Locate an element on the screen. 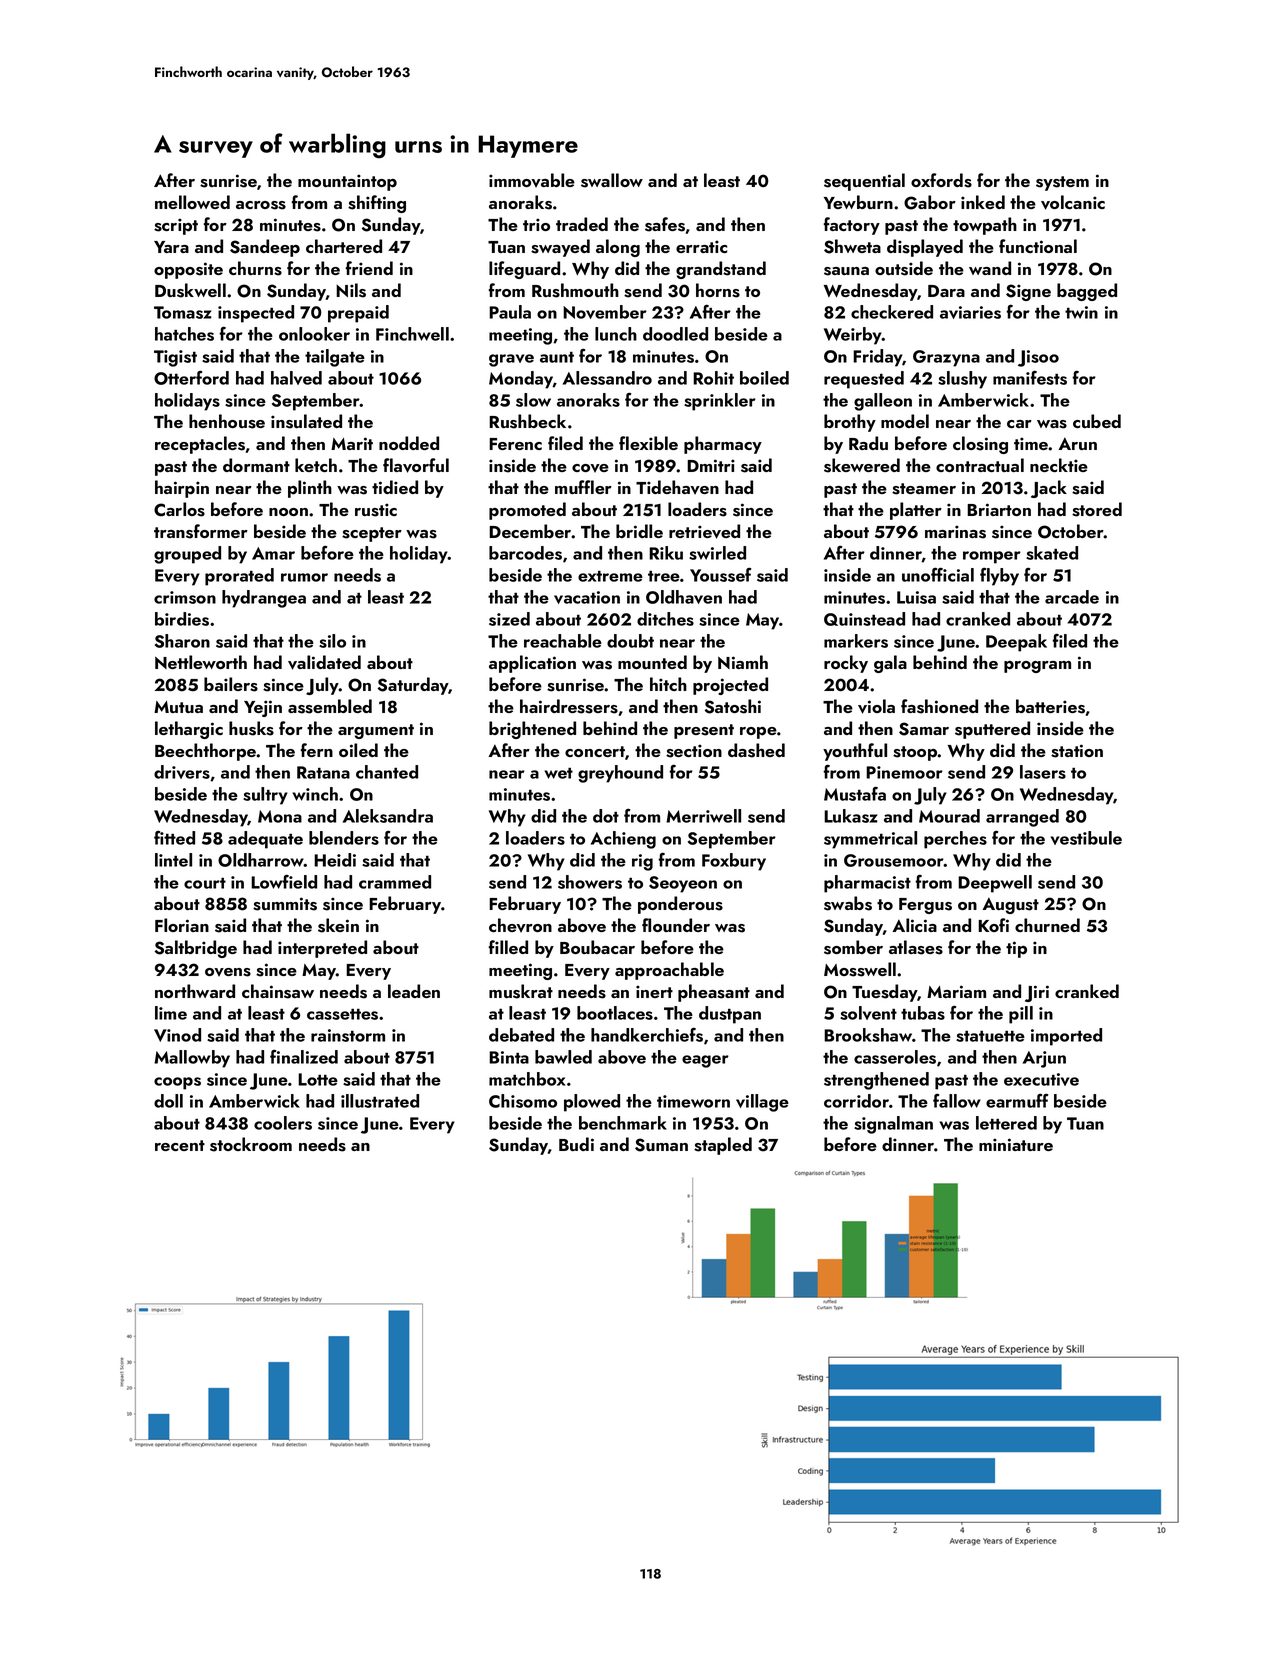 The width and height of the screenshot is (1279, 1656). Otterford is located at coordinates (191, 377).
